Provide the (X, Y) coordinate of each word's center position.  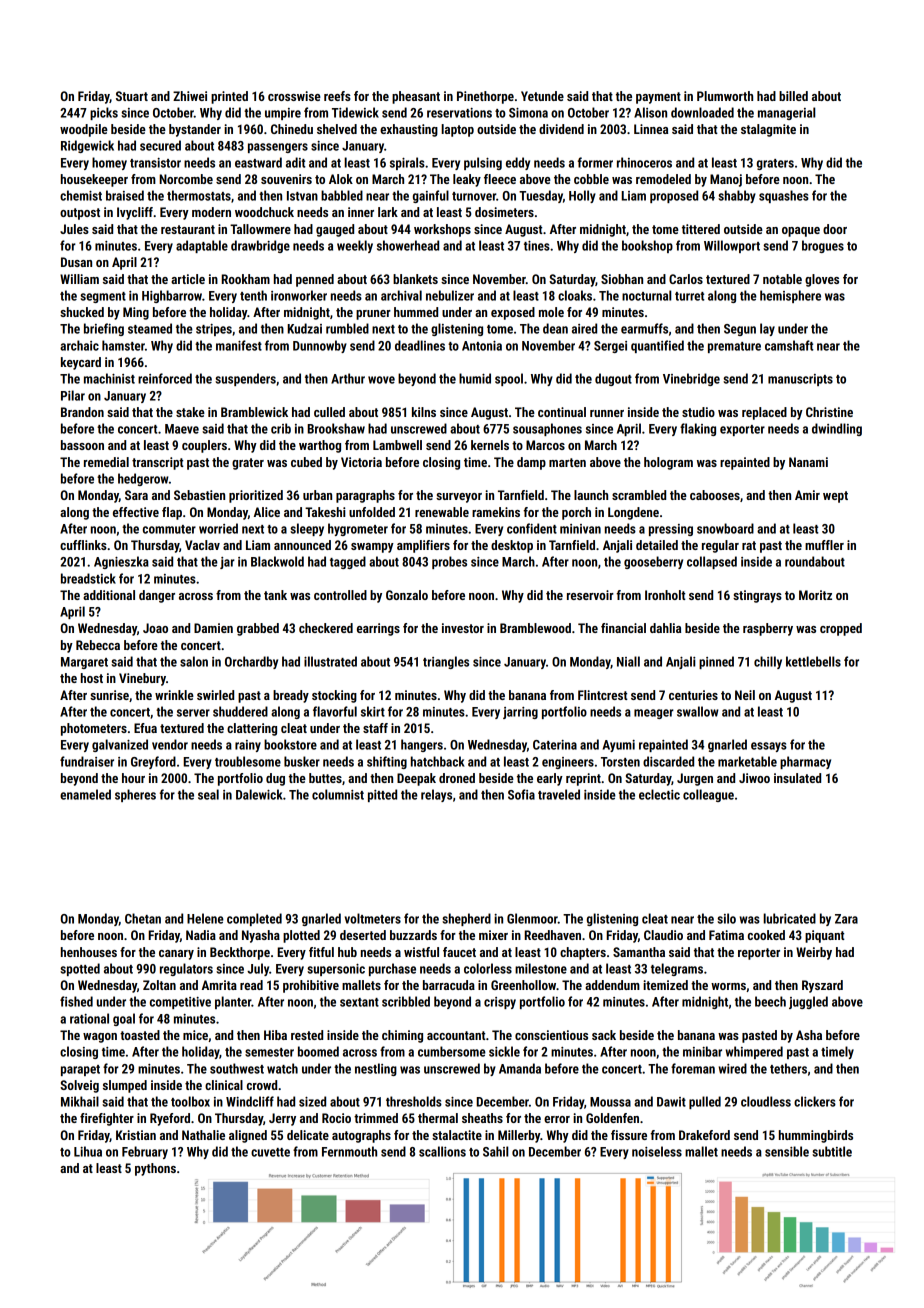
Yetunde (542, 96)
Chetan (143, 918)
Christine (829, 412)
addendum (612, 985)
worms (728, 986)
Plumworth (725, 96)
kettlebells (813, 661)
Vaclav (202, 545)
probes (449, 562)
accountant (456, 1035)
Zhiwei (190, 96)
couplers (204, 446)
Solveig (79, 1086)
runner (607, 413)
